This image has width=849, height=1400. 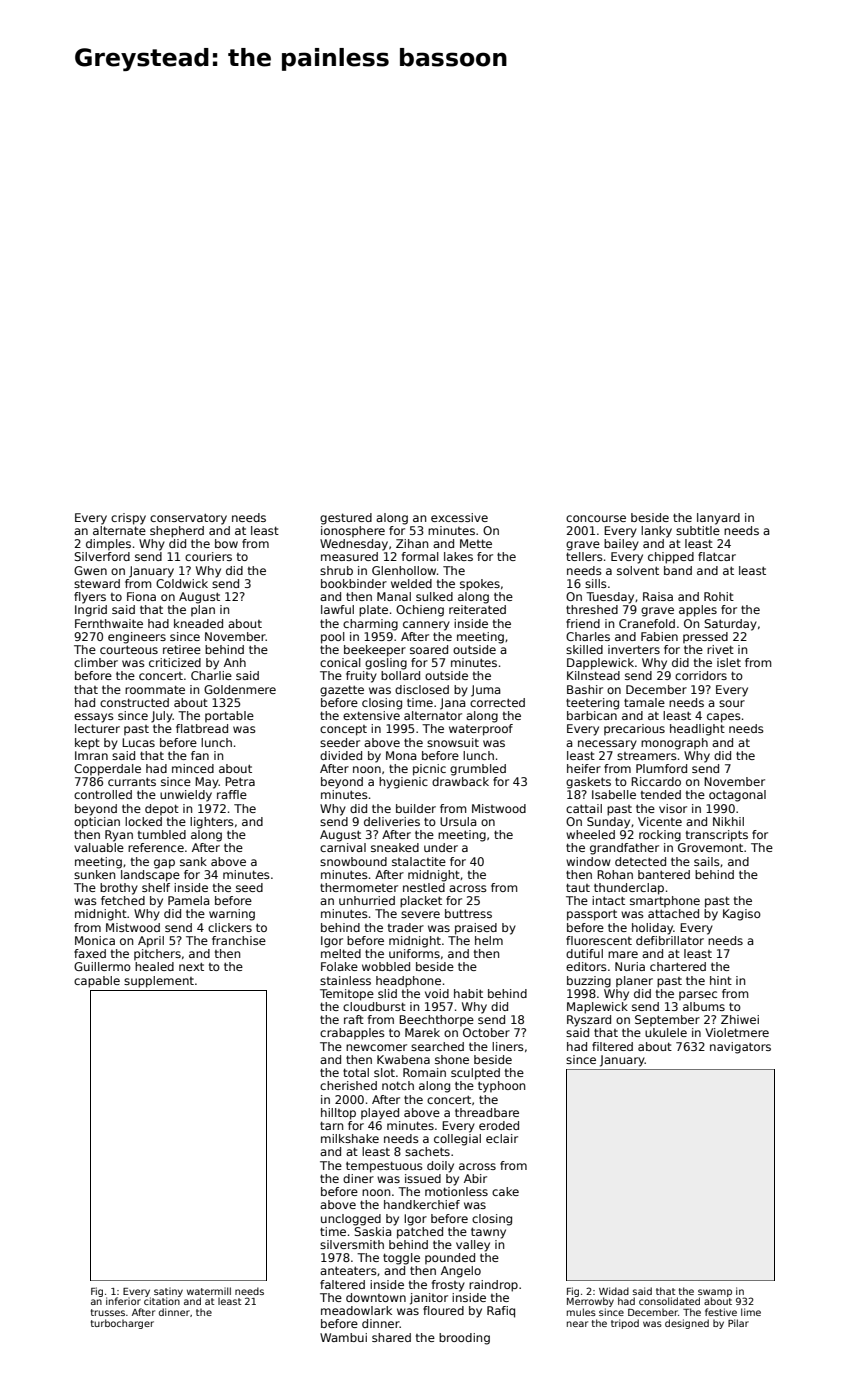 I want to click on excessive, so click(x=459, y=517).
